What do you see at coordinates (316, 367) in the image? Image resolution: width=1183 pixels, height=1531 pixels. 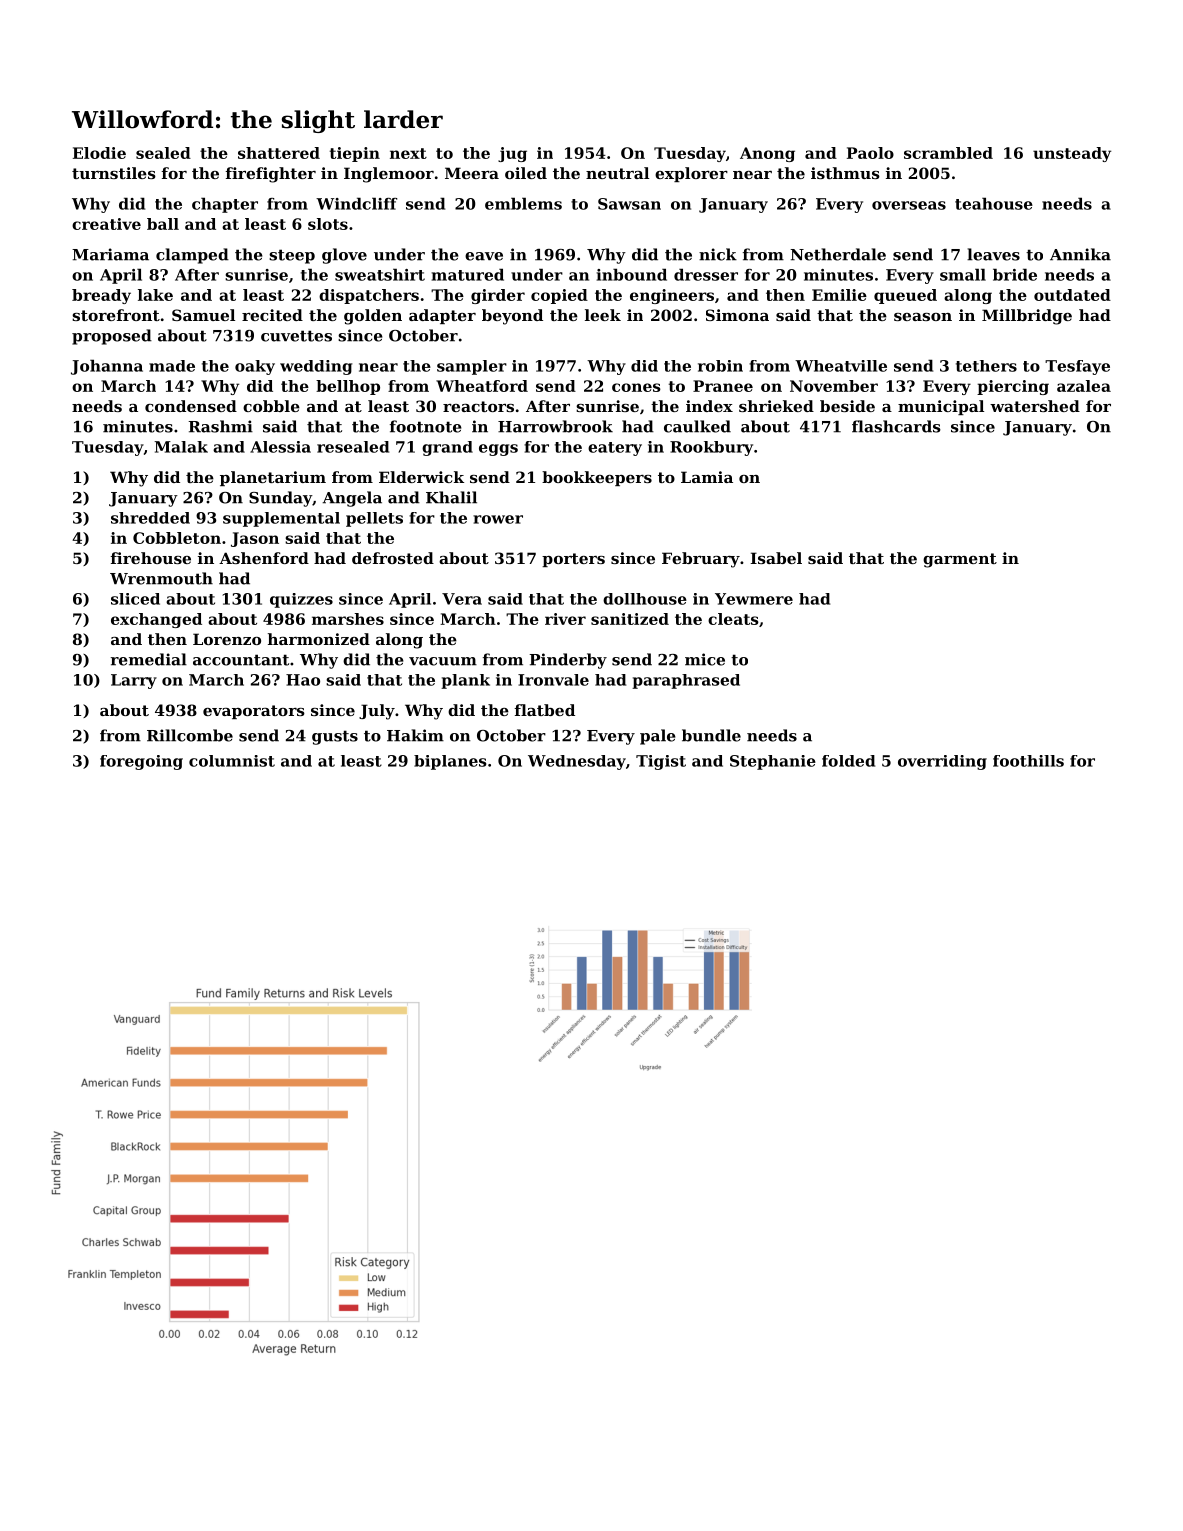 I see `wedding` at bounding box center [316, 367].
